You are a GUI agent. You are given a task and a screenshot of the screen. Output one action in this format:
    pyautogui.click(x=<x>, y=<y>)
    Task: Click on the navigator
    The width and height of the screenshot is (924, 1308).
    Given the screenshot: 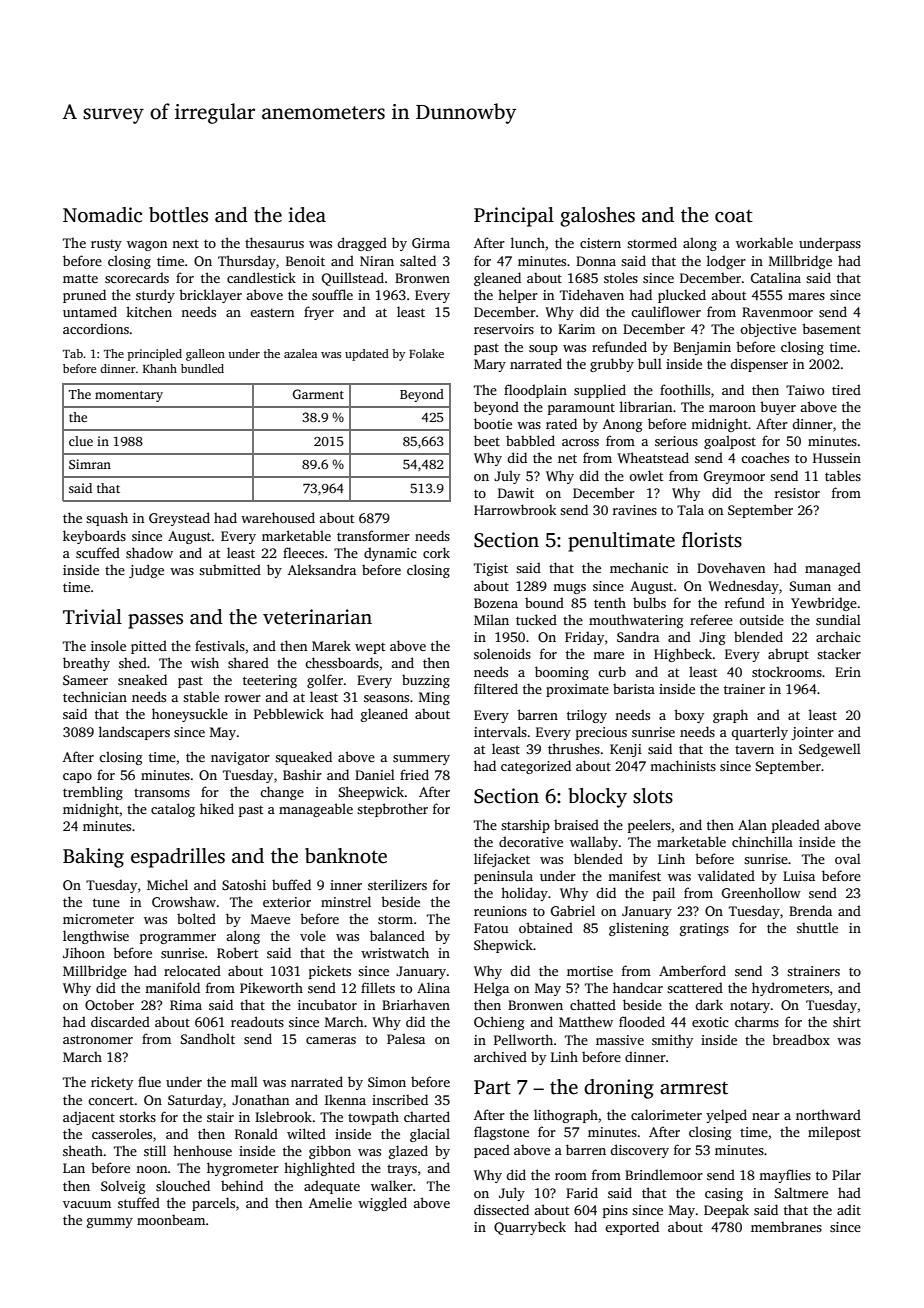 What is the action you would take?
    pyautogui.click(x=240, y=758)
